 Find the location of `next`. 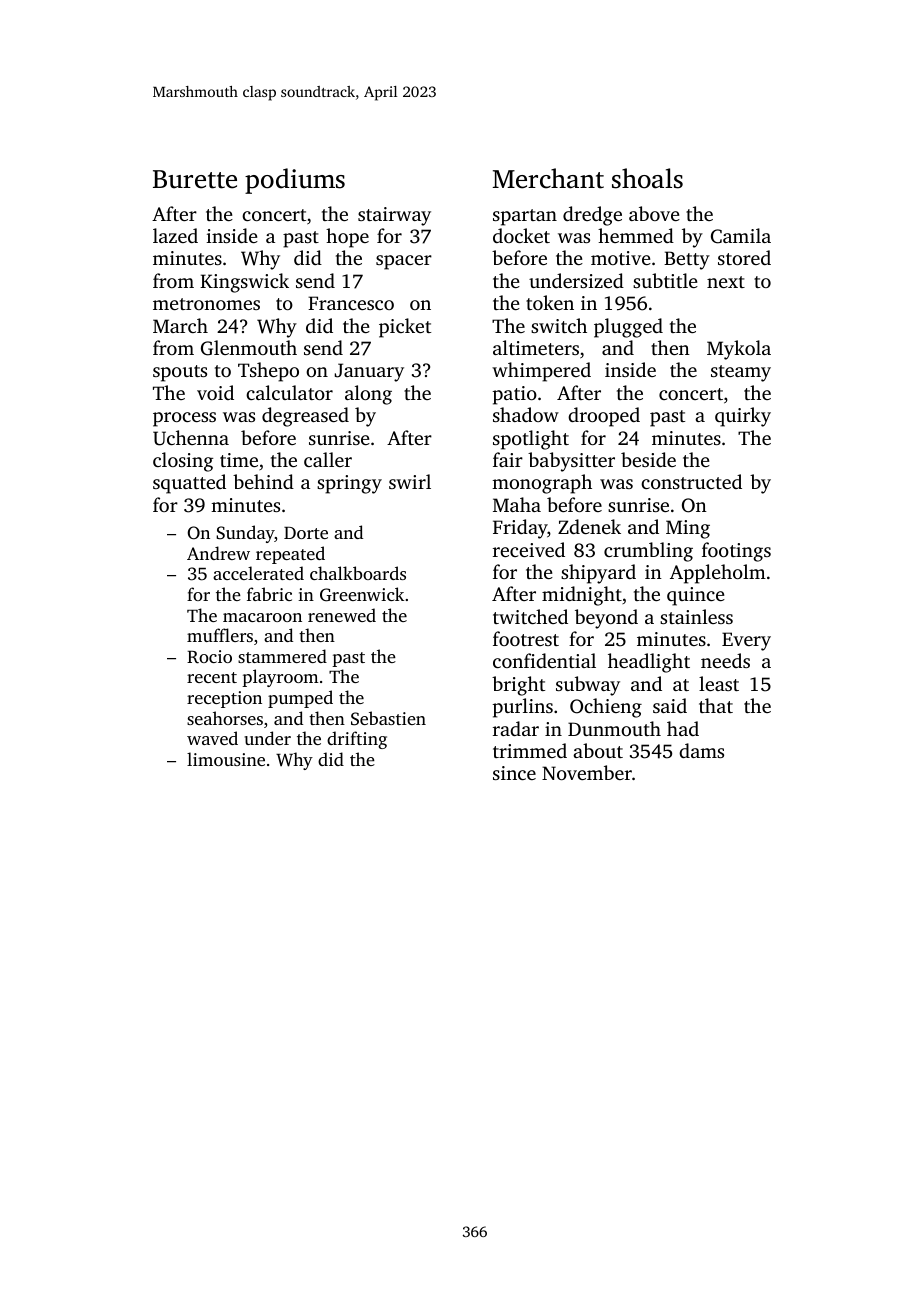

next is located at coordinates (726, 282).
